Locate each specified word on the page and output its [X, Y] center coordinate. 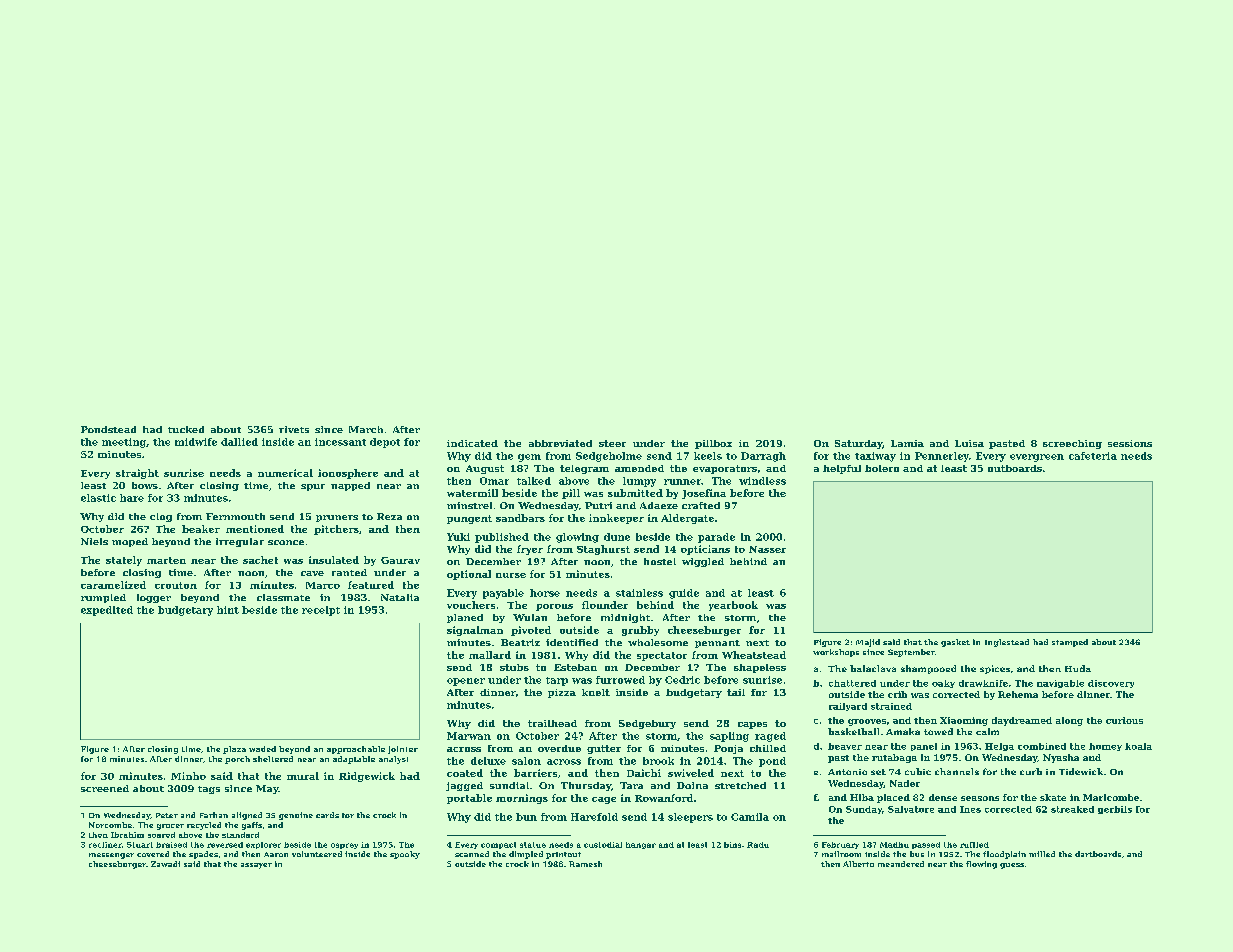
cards [327, 815]
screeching [1072, 444]
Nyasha [1061, 758]
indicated [472, 443]
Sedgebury [647, 724]
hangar [641, 845]
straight [137, 474]
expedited [107, 611]
